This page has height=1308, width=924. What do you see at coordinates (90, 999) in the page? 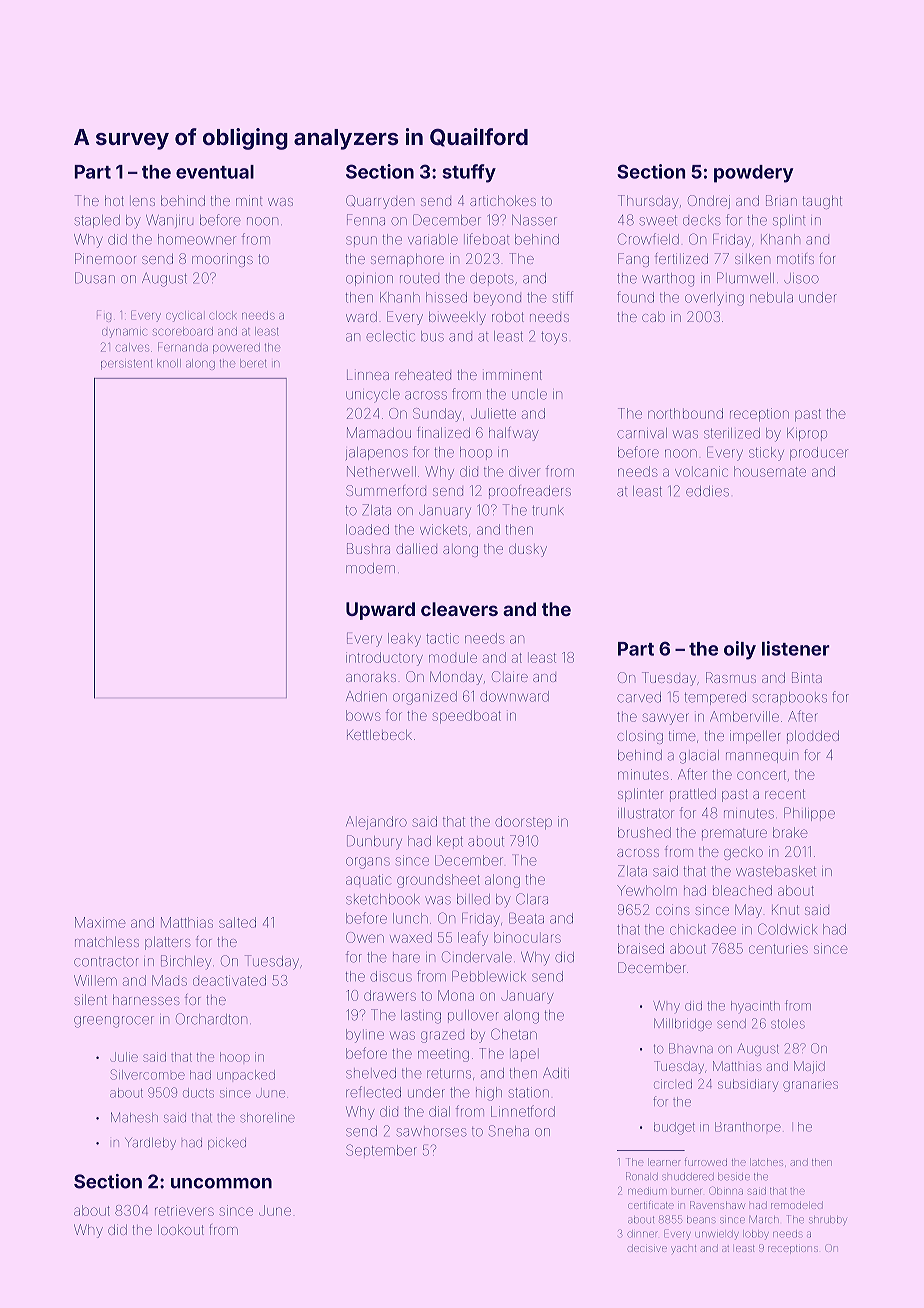
I see `silent` at bounding box center [90, 999].
